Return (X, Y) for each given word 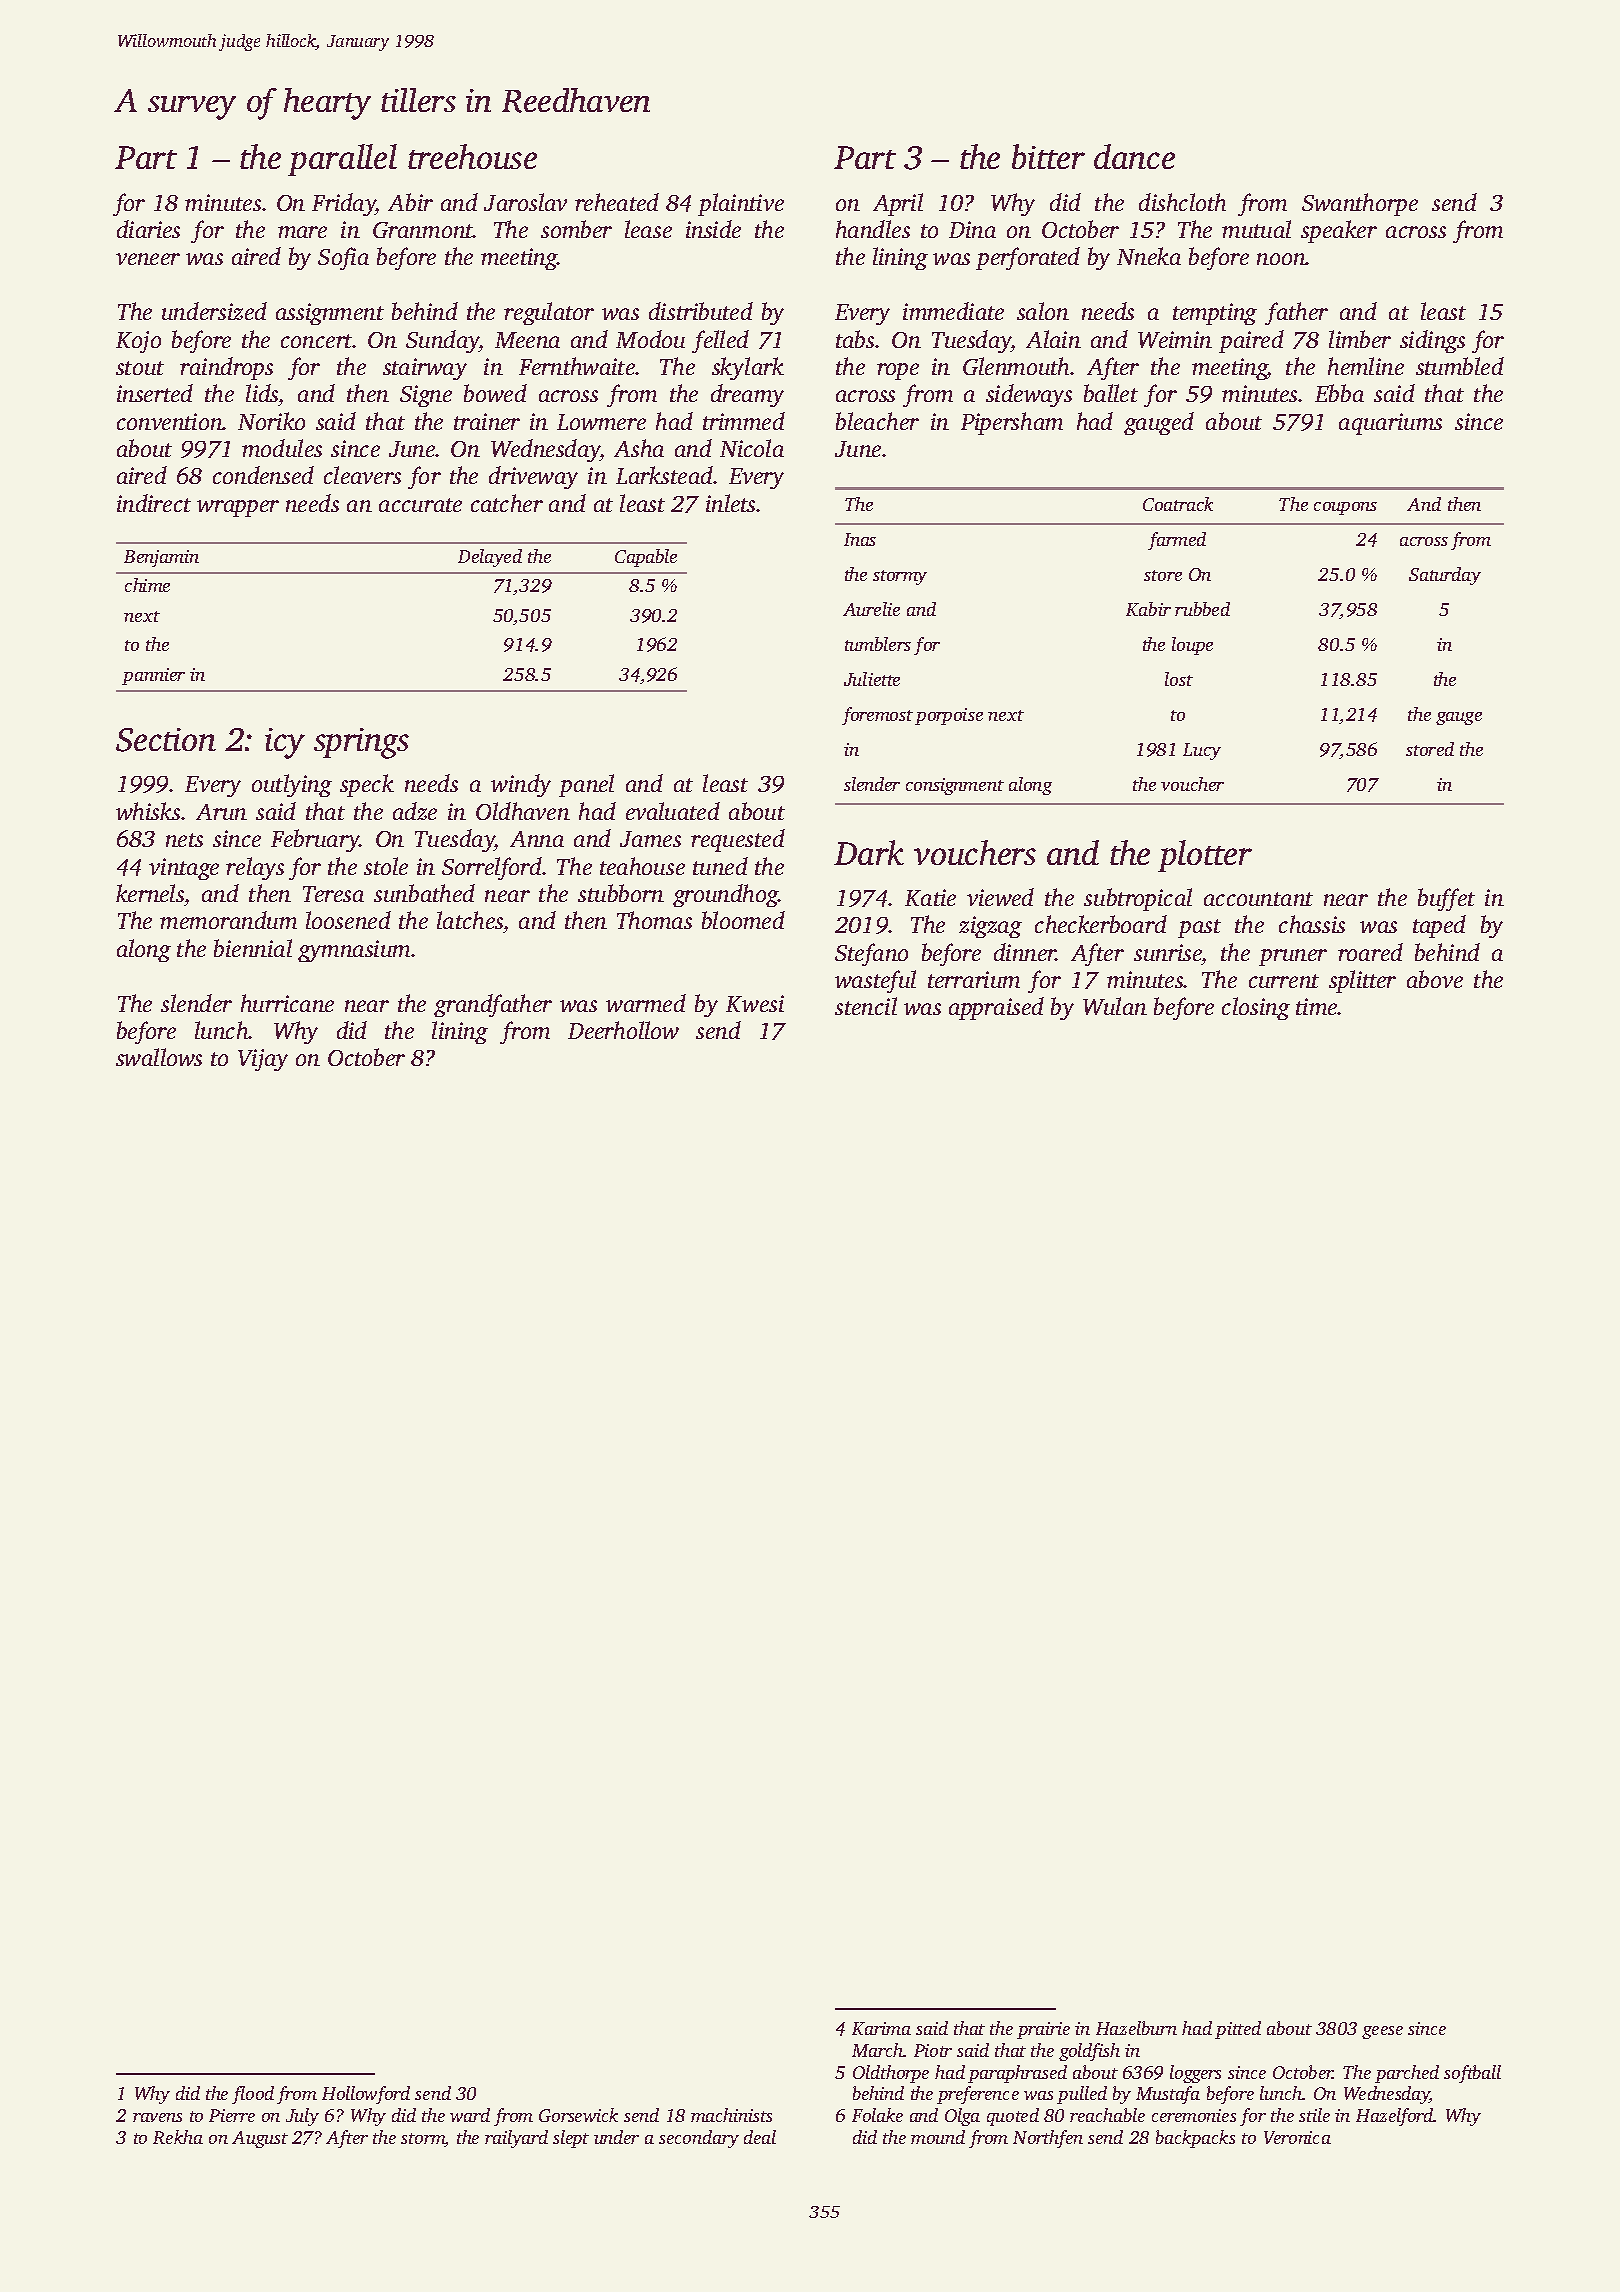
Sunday (443, 341)
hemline (1366, 366)
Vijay (263, 1060)
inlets (731, 503)
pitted (1238, 2030)
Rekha (178, 2137)
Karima (881, 2028)
